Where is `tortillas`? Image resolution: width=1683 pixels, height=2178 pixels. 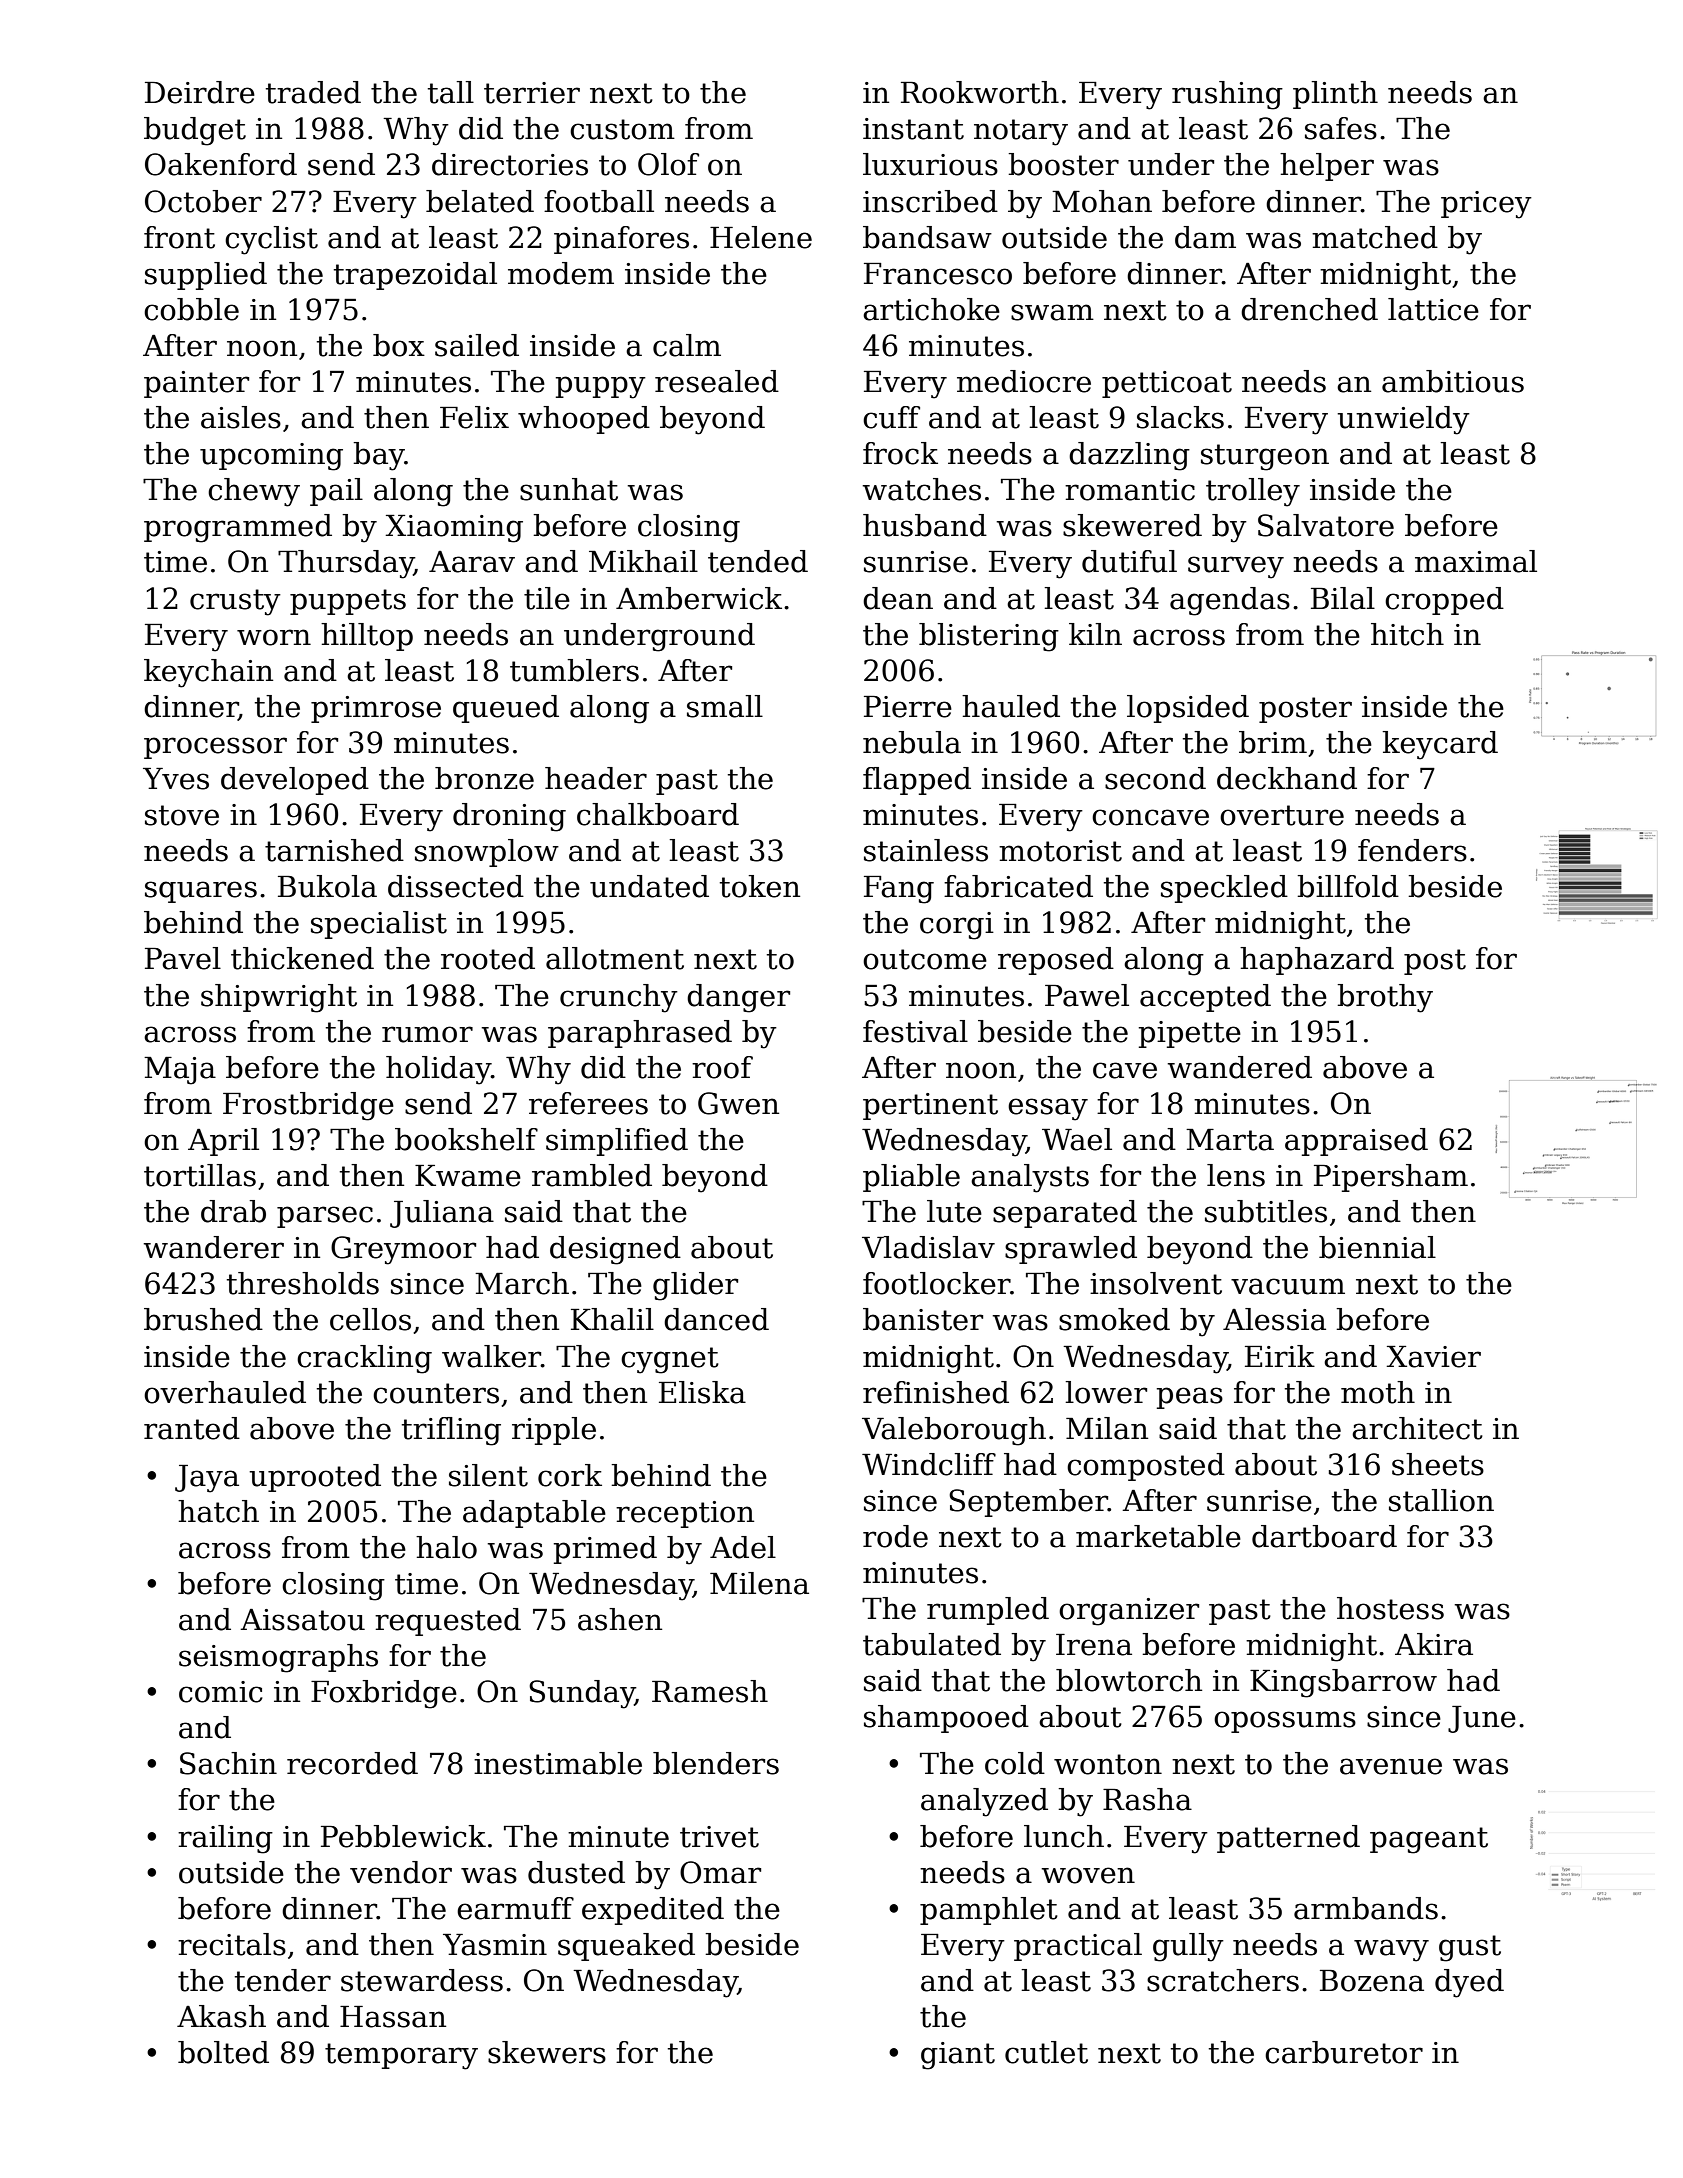
tortillas is located at coordinates (200, 1175).
